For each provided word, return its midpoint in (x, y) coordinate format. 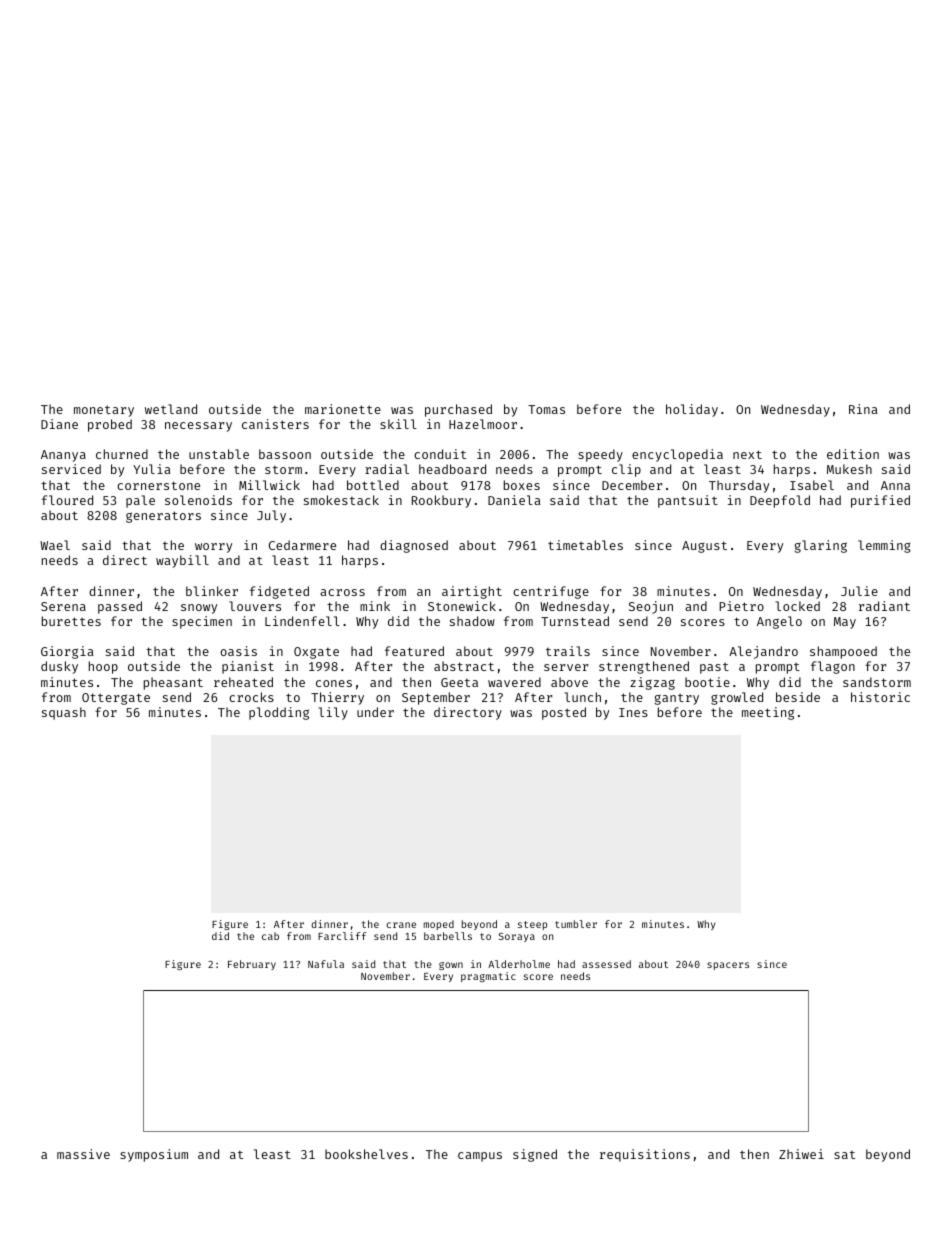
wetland (171, 409)
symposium (154, 1155)
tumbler (576, 924)
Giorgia (67, 652)
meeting (768, 713)
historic (880, 697)
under (375, 712)
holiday (692, 410)
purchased (458, 410)
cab (270, 936)
